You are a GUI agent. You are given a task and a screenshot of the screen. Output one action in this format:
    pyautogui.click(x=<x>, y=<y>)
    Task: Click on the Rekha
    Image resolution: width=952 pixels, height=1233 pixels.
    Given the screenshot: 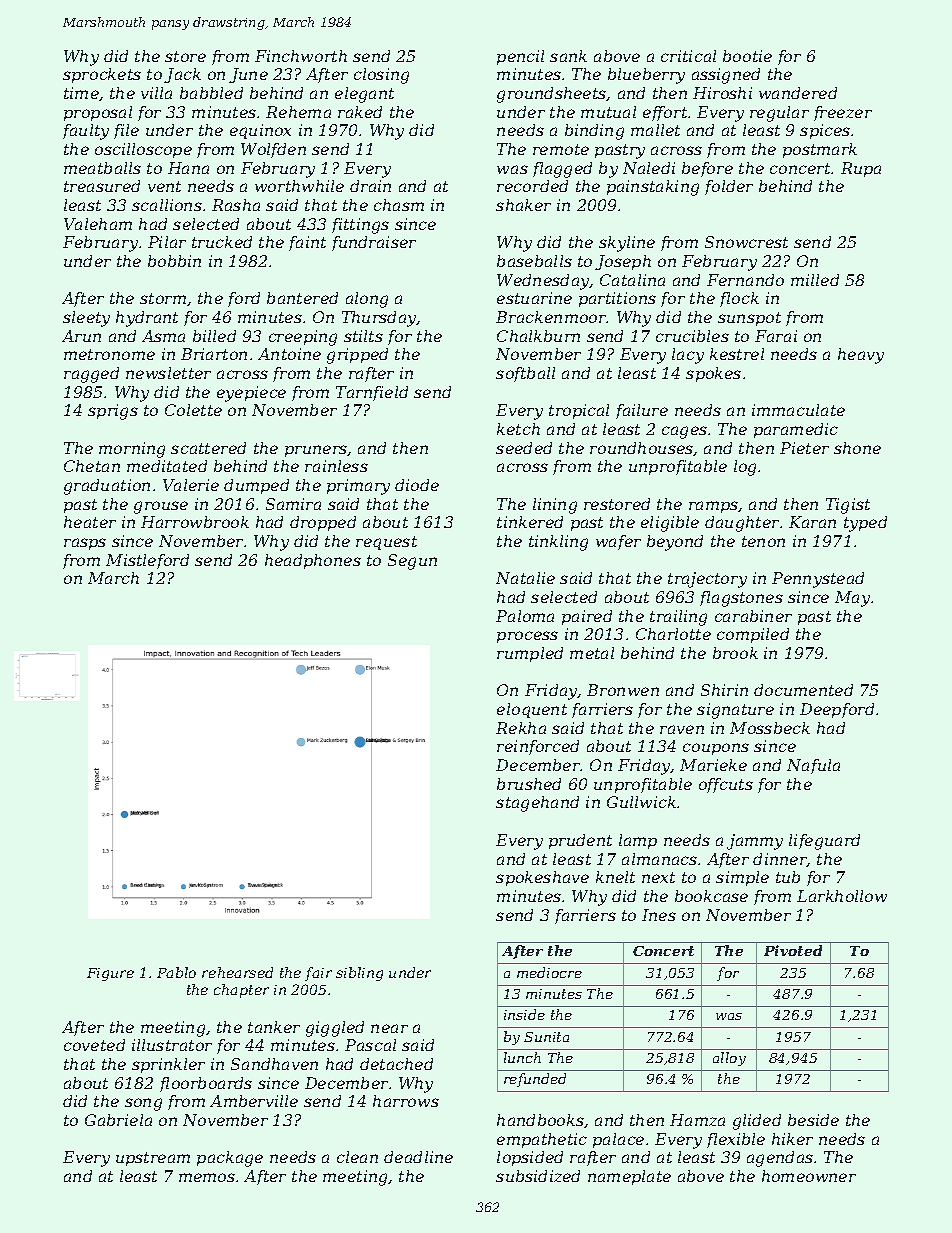 What is the action you would take?
    pyautogui.click(x=521, y=728)
